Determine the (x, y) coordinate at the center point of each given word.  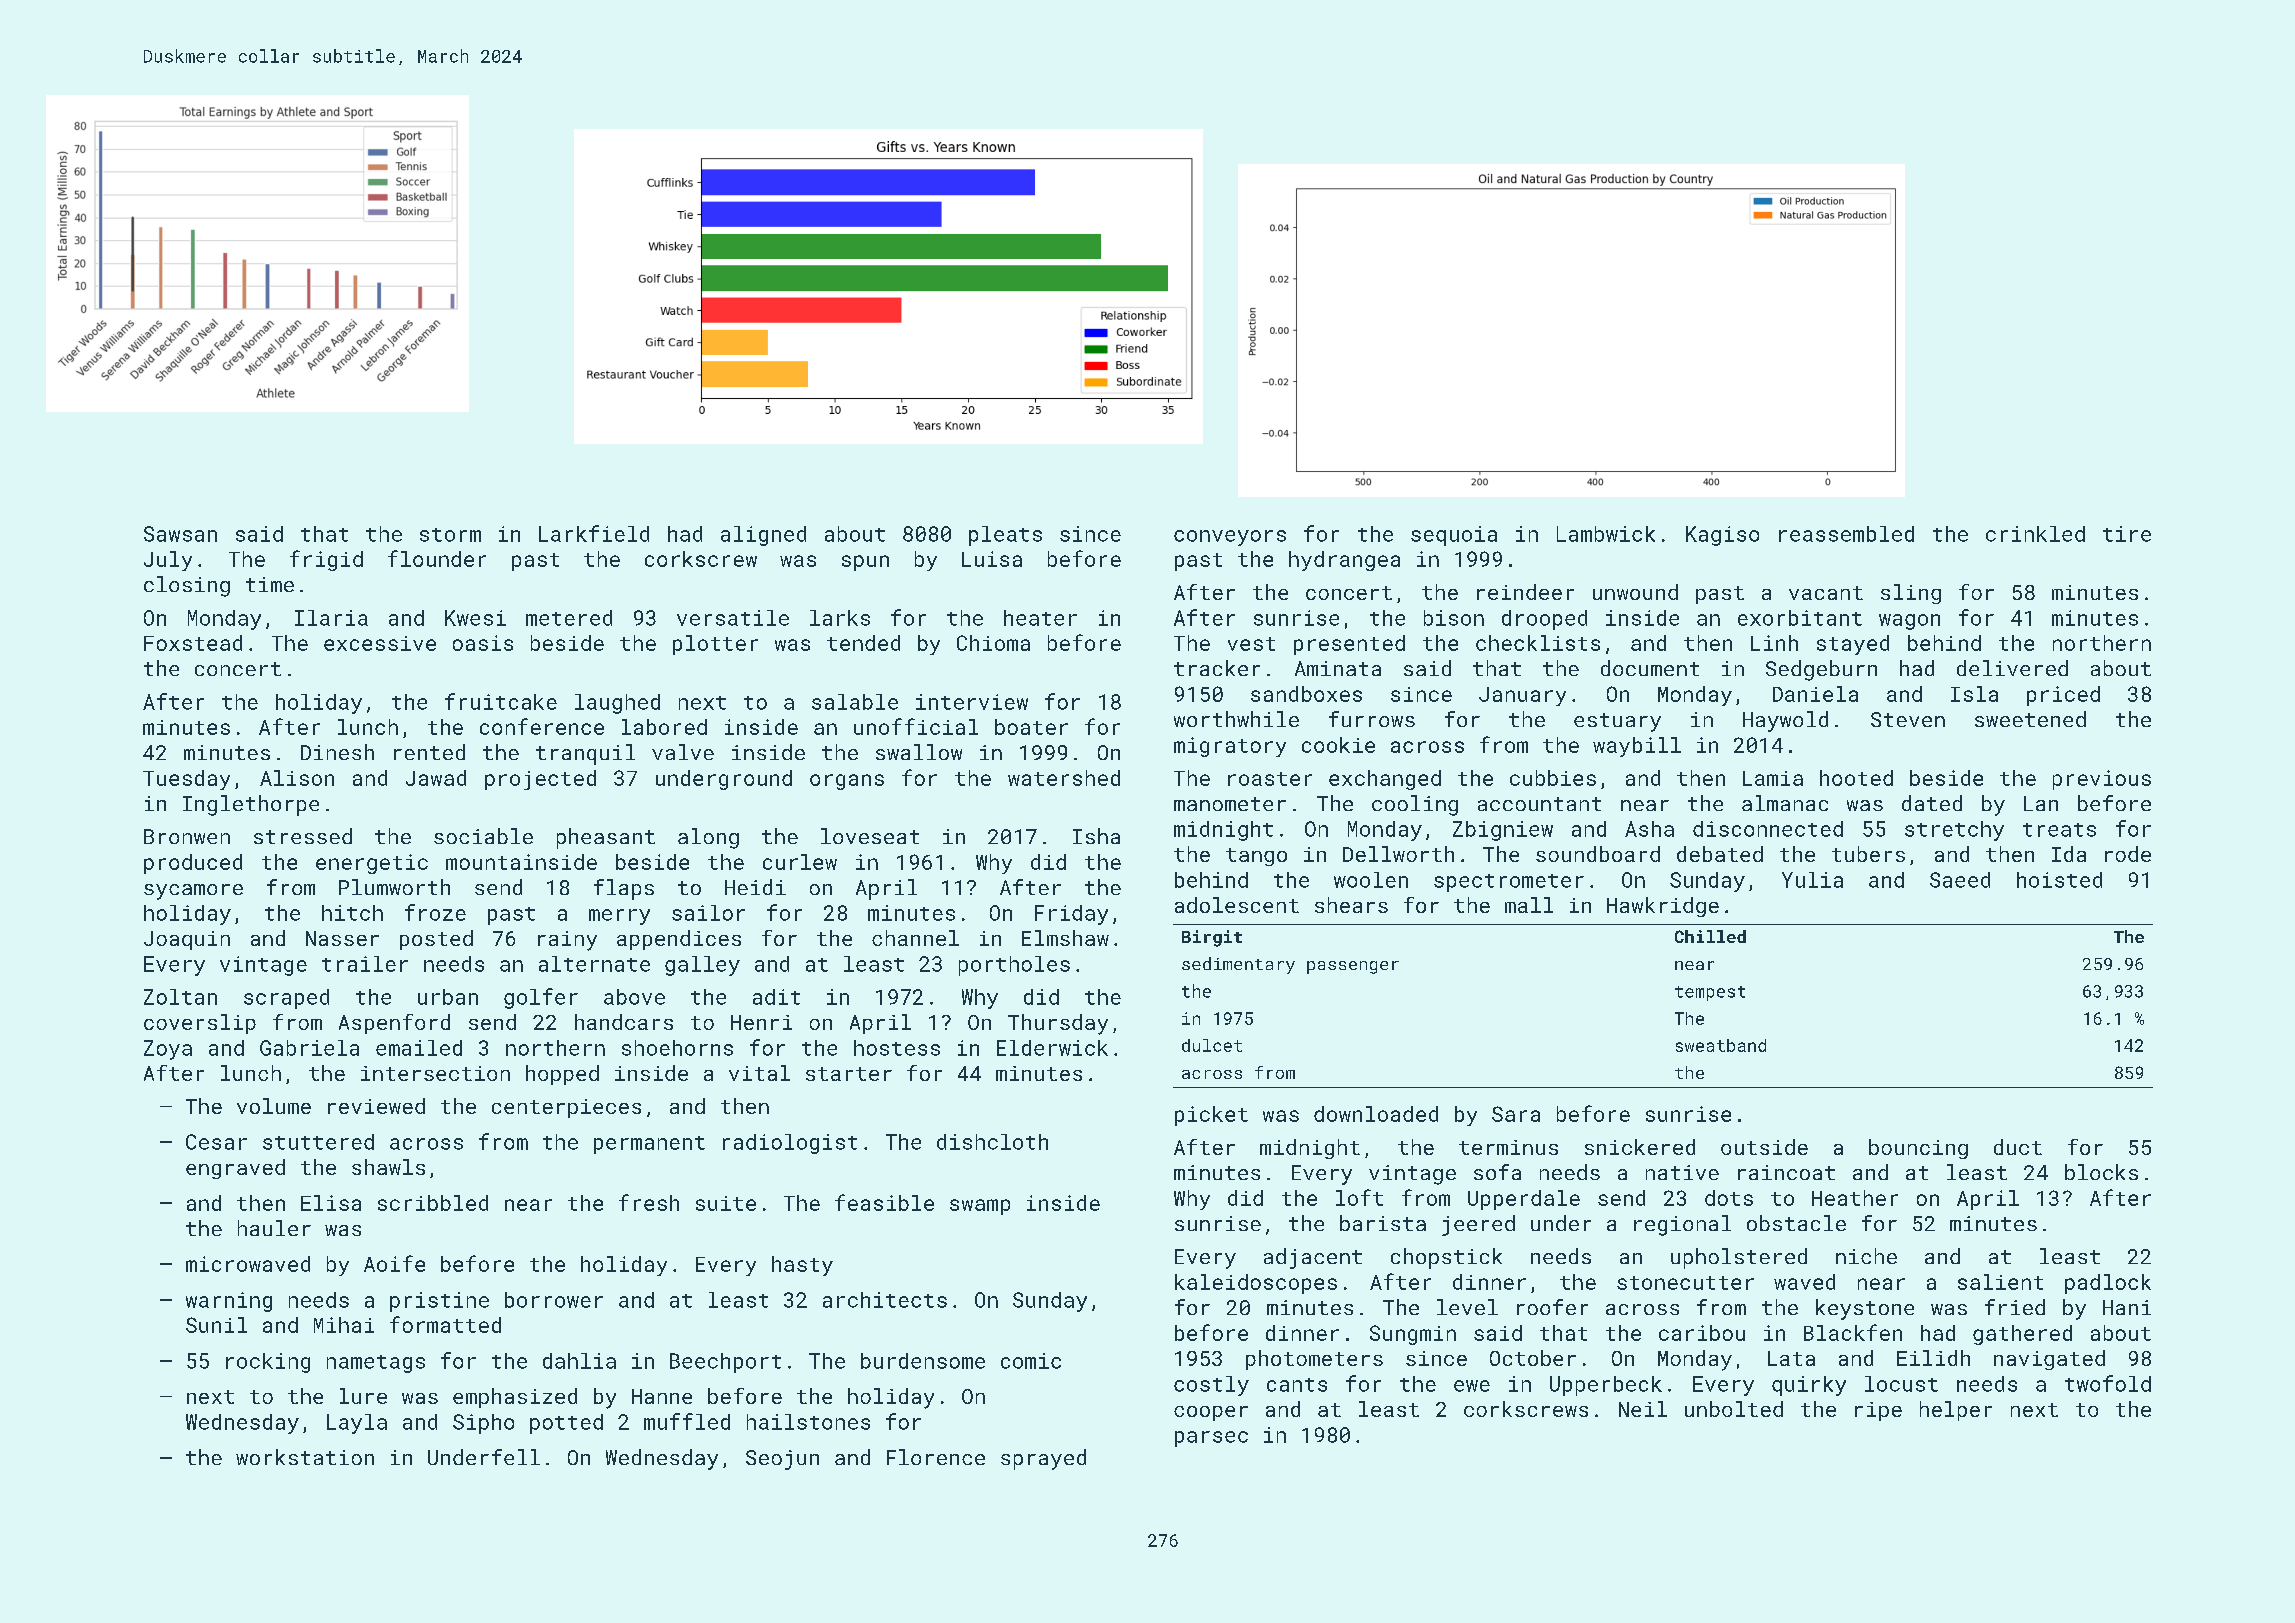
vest (1251, 644)
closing (187, 586)
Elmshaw (1065, 938)
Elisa (331, 1203)
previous (2102, 780)
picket (1211, 1116)
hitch (352, 913)
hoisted (2059, 880)
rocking (268, 1363)
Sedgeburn (1821, 670)
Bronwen (187, 836)
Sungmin (1413, 1335)
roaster (1270, 779)
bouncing (1918, 1149)
